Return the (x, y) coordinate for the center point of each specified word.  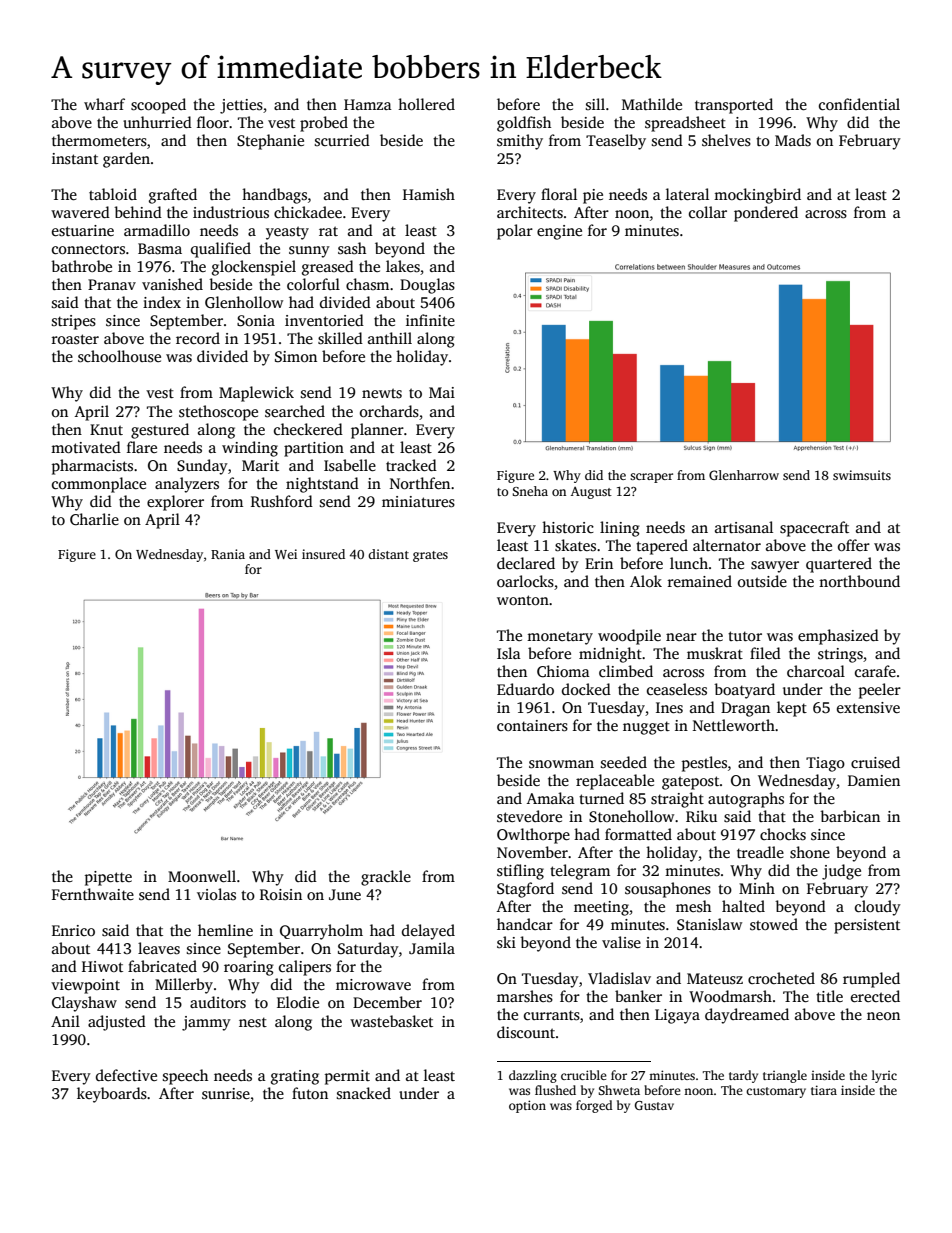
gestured (160, 431)
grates (430, 556)
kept (792, 709)
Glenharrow (744, 475)
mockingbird (757, 196)
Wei (286, 554)
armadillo (157, 230)
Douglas (427, 286)
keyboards (112, 1095)
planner (377, 431)
